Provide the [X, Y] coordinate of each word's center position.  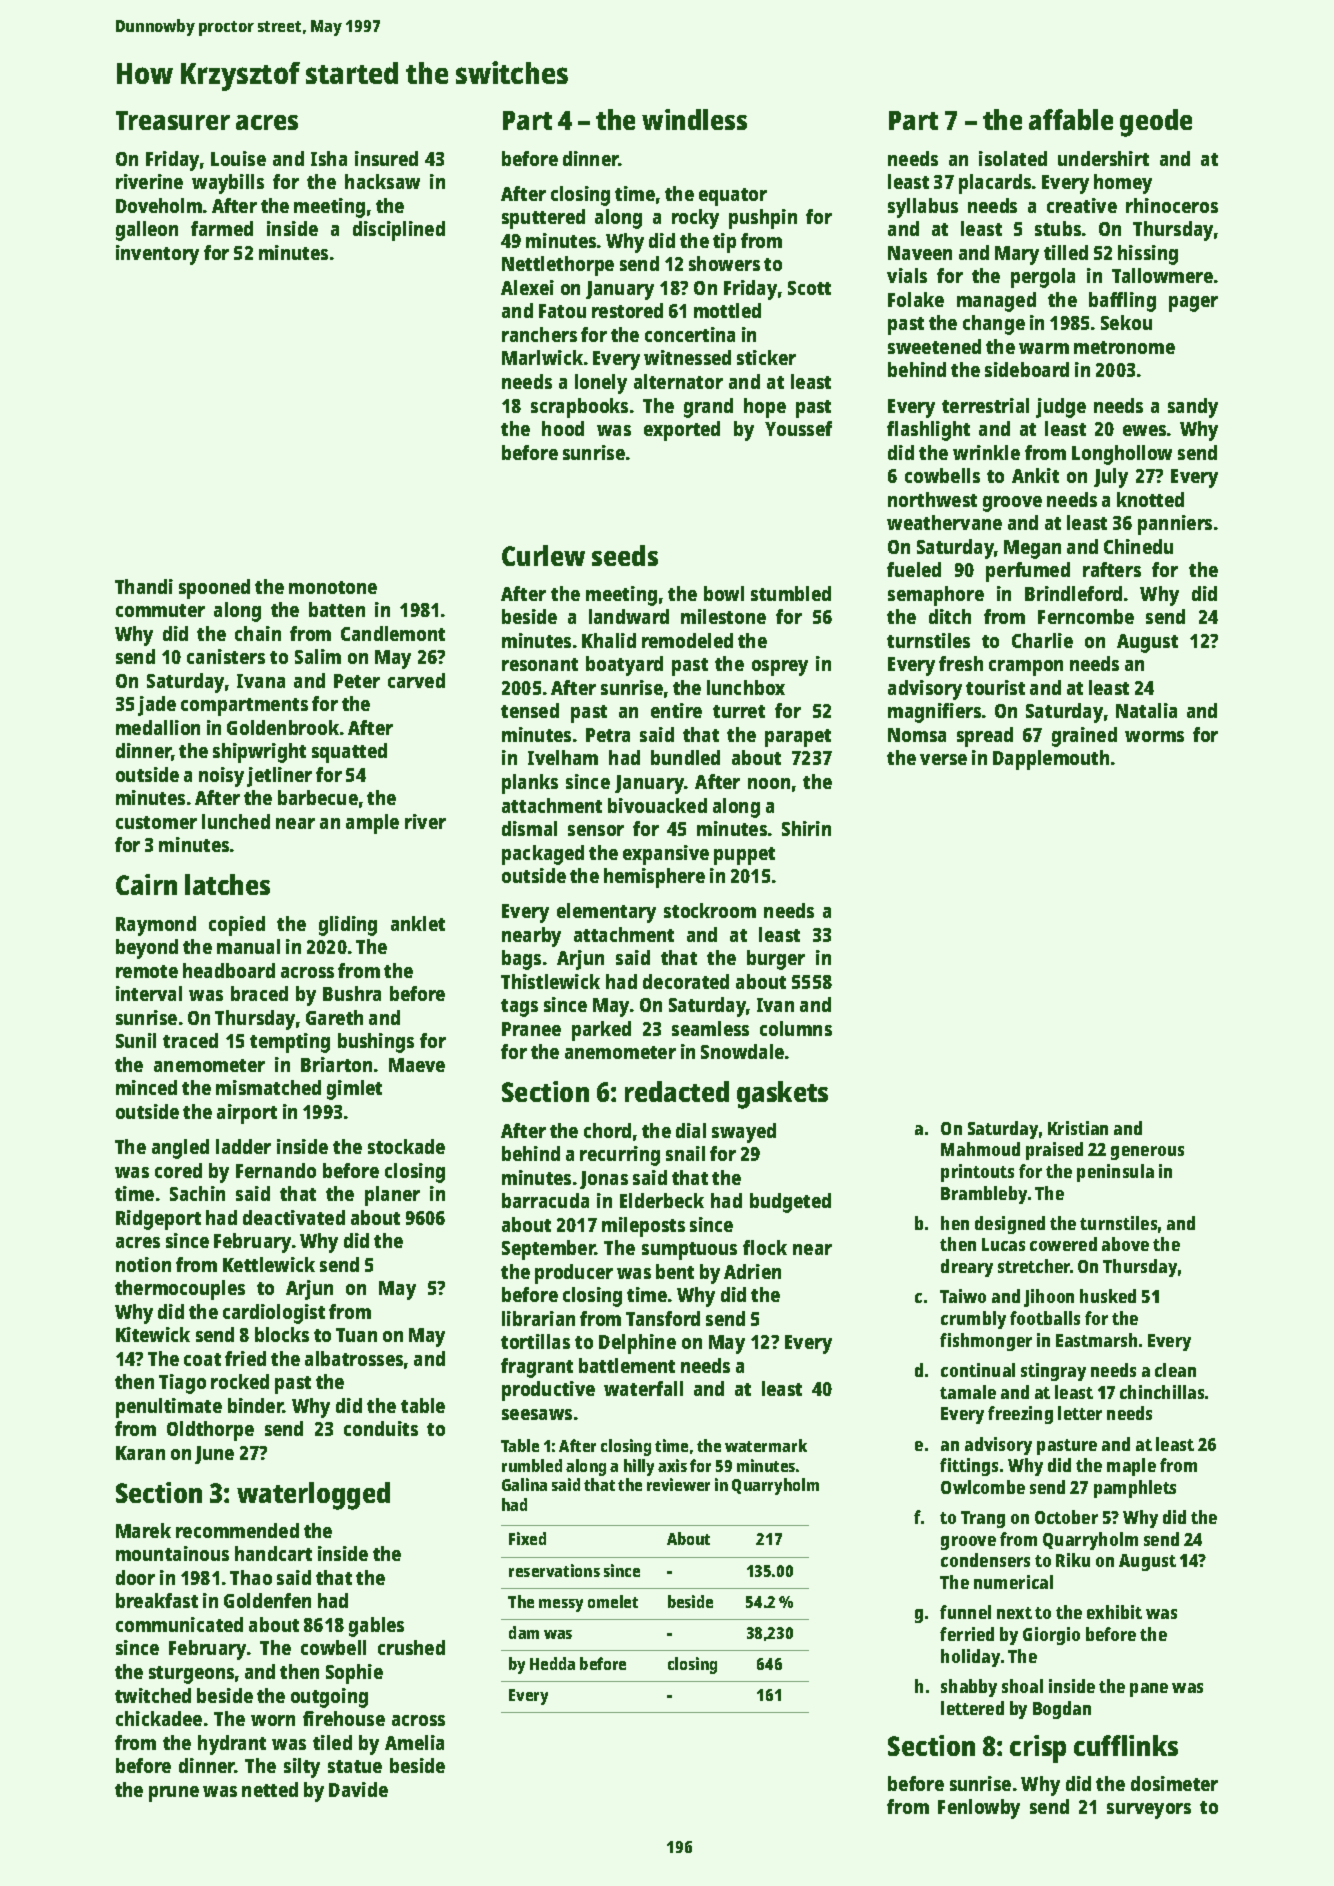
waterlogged [313, 1496]
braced [259, 993]
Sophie [354, 1674]
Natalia [1146, 710]
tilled [1066, 252]
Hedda [552, 1663]
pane [1149, 1690]
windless [694, 119]
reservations [554, 1570]
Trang [983, 1519]
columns [796, 1028]
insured [386, 158]
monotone [333, 587]
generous [1147, 1153]
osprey [780, 668]
